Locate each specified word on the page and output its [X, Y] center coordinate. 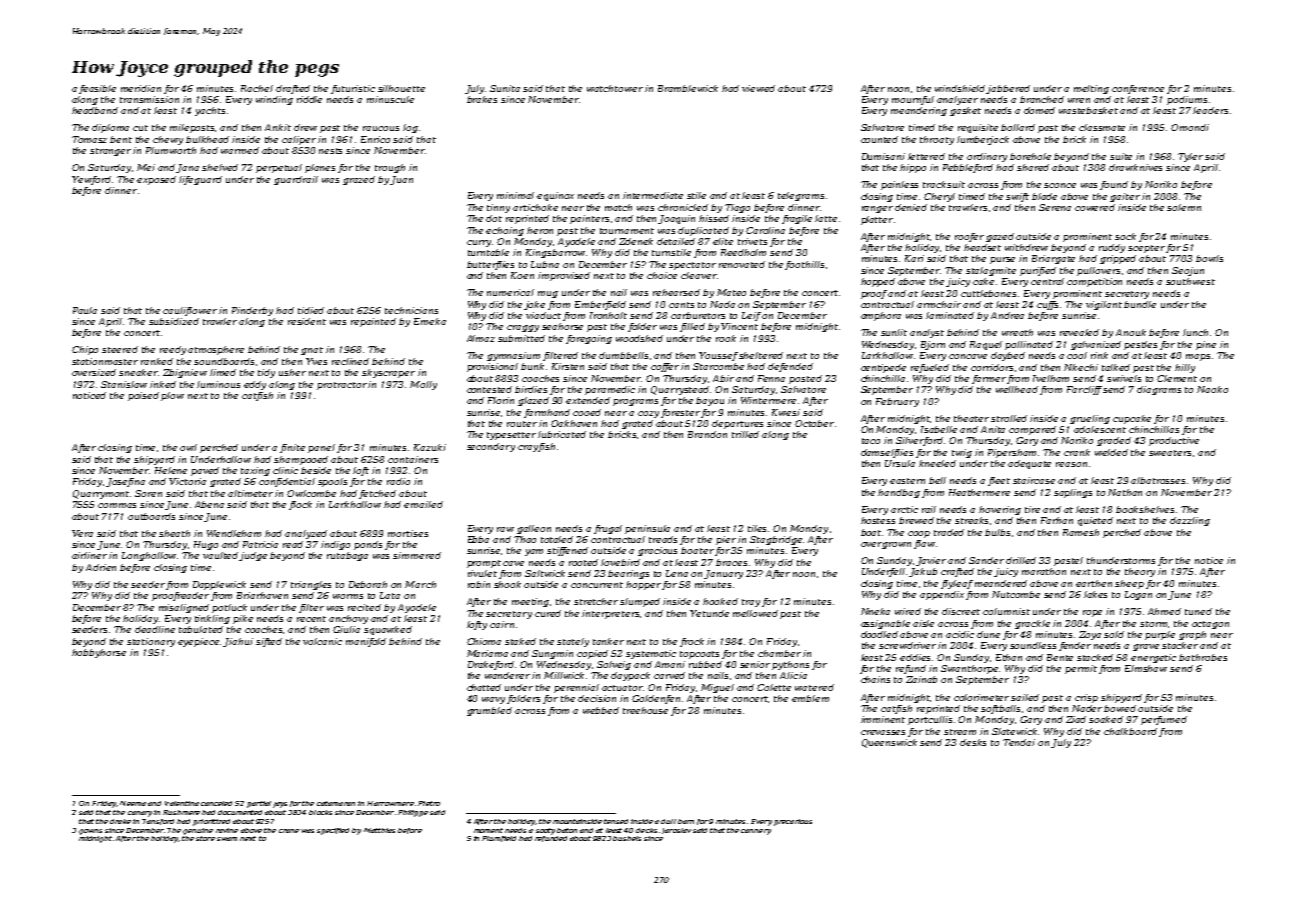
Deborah [368, 584]
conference [1138, 89]
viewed [758, 88]
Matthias [379, 830]
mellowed [755, 613]
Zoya [1090, 635]
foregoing [589, 339]
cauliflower [190, 311]
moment [488, 830]
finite [292, 448]
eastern [907, 481]
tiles [758, 528]
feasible [97, 89]
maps [1198, 357]
